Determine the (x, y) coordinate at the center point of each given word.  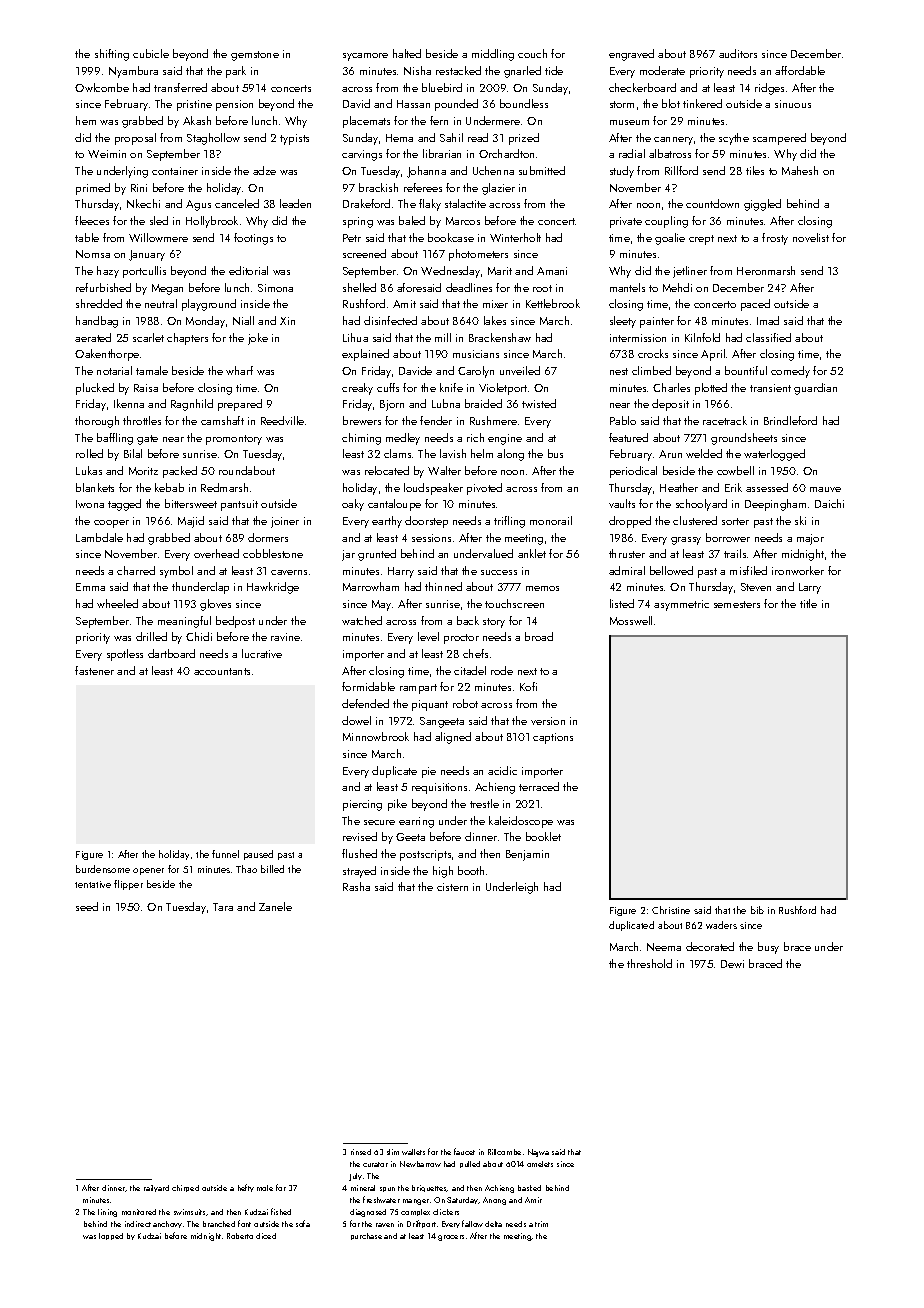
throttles (142, 420)
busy (768, 948)
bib (757, 910)
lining (107, 1213)
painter (657, 322)
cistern (452, 887)
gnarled (522, 72)
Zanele (275, 906)
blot (671, 103)
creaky (357, 389)
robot (465, 703)
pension (234, 105)
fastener (94, 670)
